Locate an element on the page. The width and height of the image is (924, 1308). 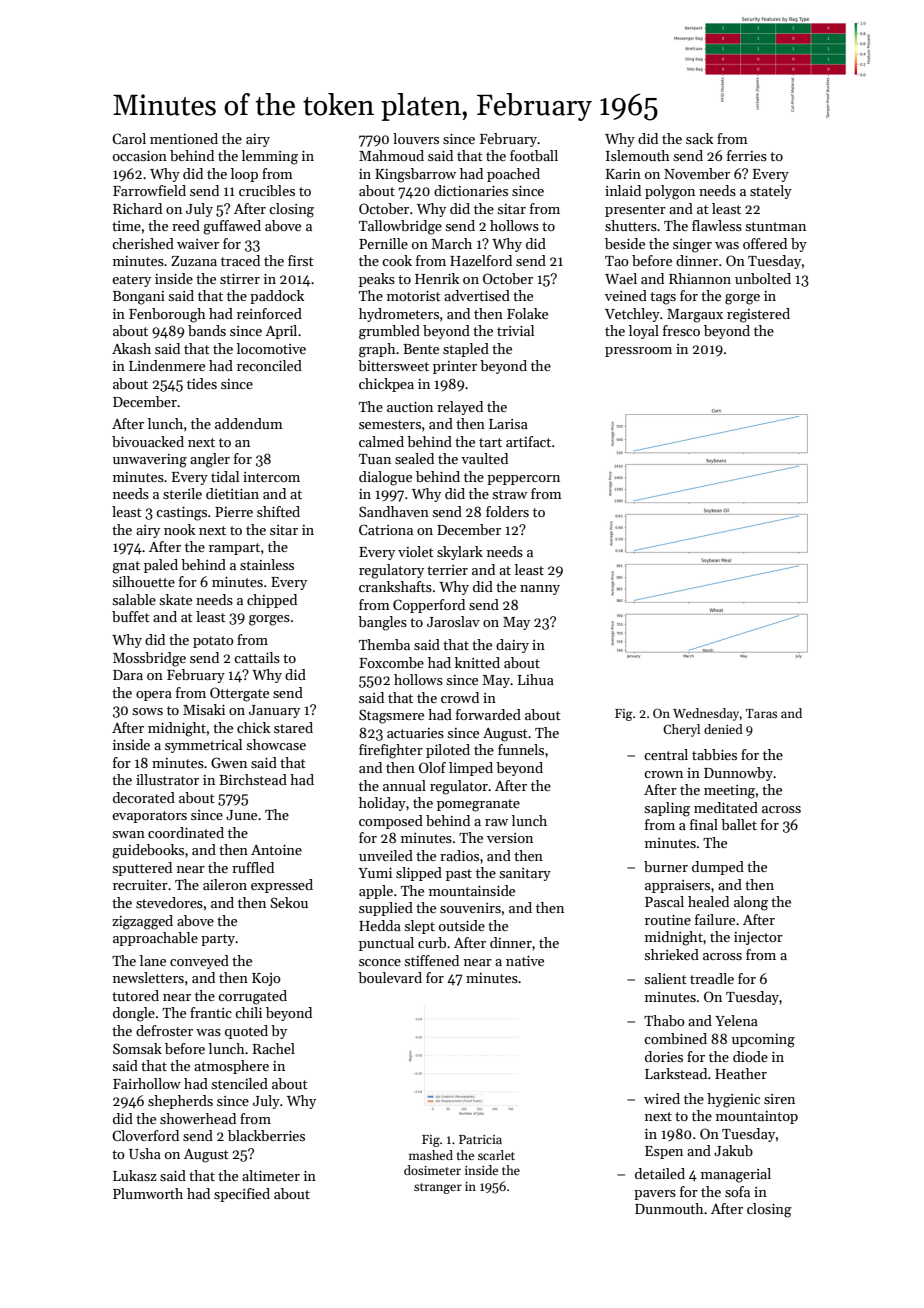
crankshafts is located at coordinates (395, 586).
